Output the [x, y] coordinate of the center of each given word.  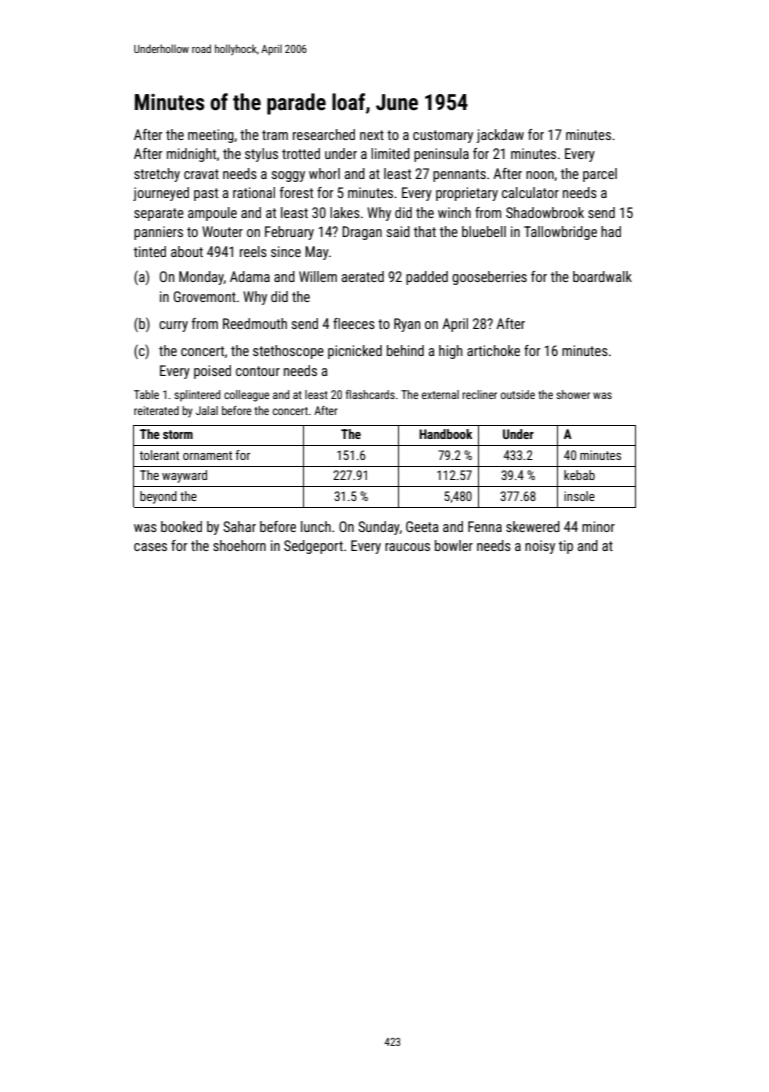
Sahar [239, 526]
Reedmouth [255, 323]
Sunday [379, 528]
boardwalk [602, 276]
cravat [201, 174]
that [425, 231]
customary [443, 136]
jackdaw [500, 136]
